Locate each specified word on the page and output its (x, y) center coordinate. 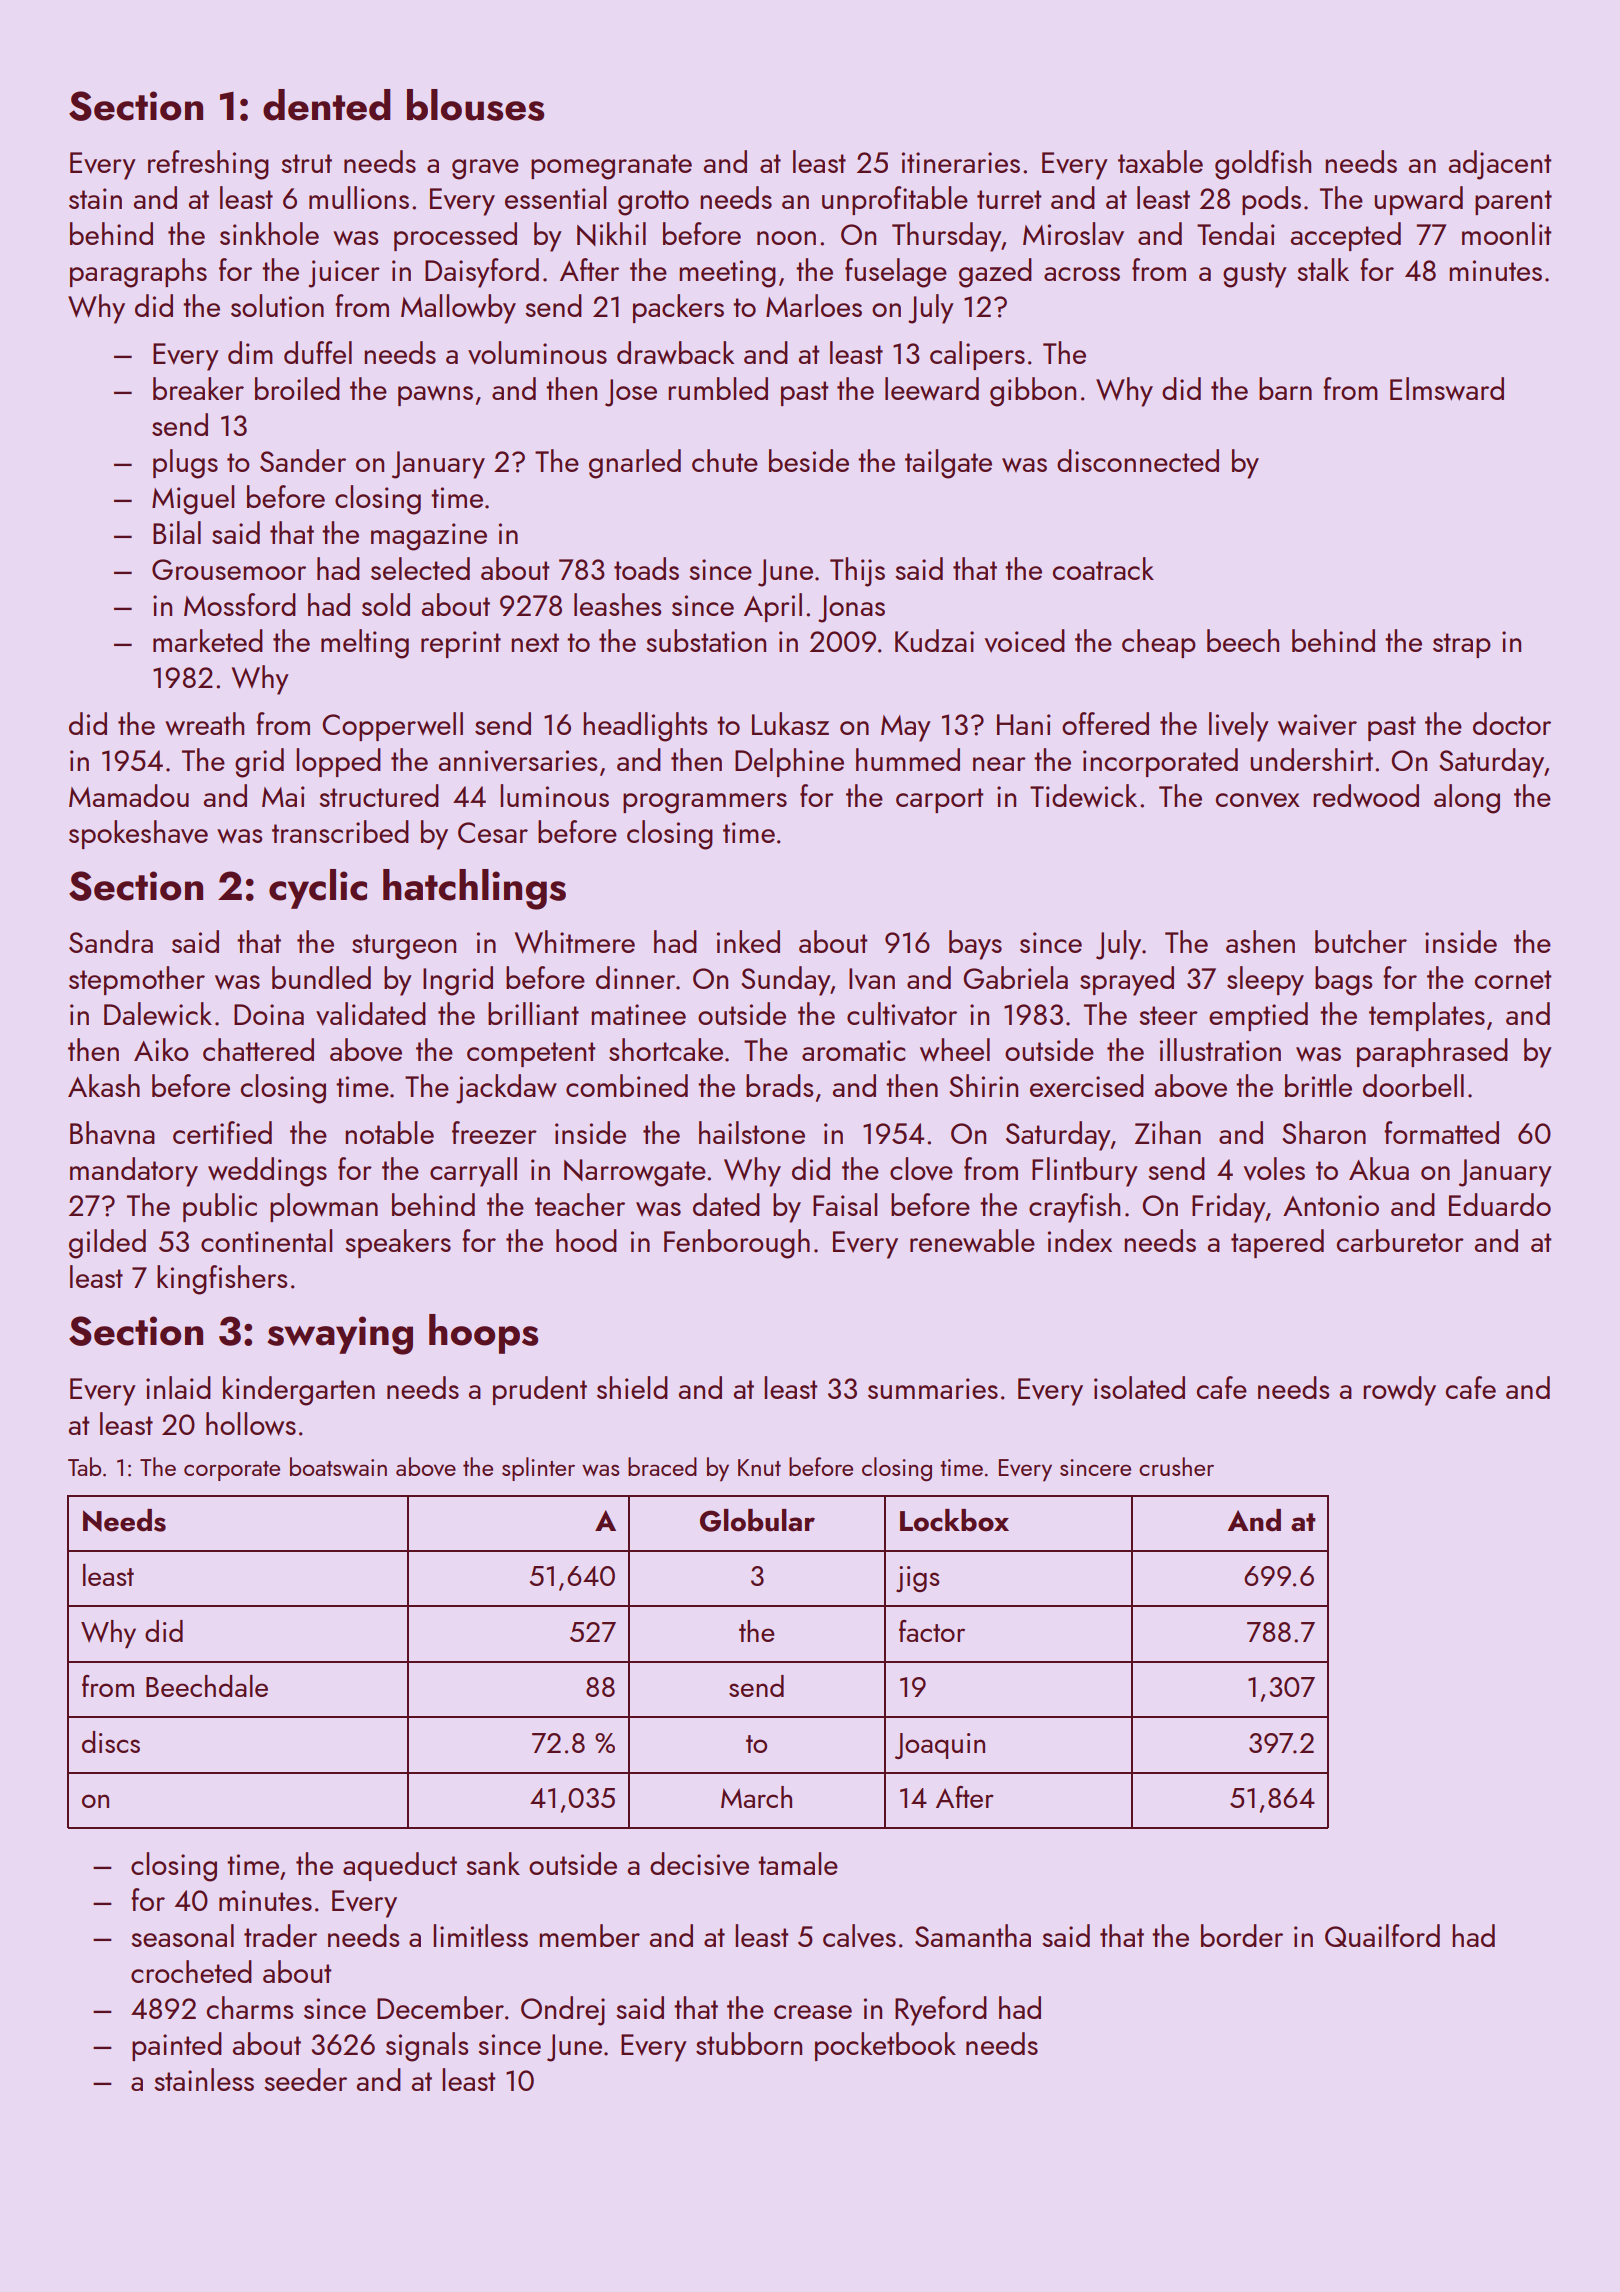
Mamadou (129, 795)
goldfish (1263, 165)
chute (725, 460)
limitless (480, 1935)
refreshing (208, 165)
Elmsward (1447, 389)
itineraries (961, 162)
